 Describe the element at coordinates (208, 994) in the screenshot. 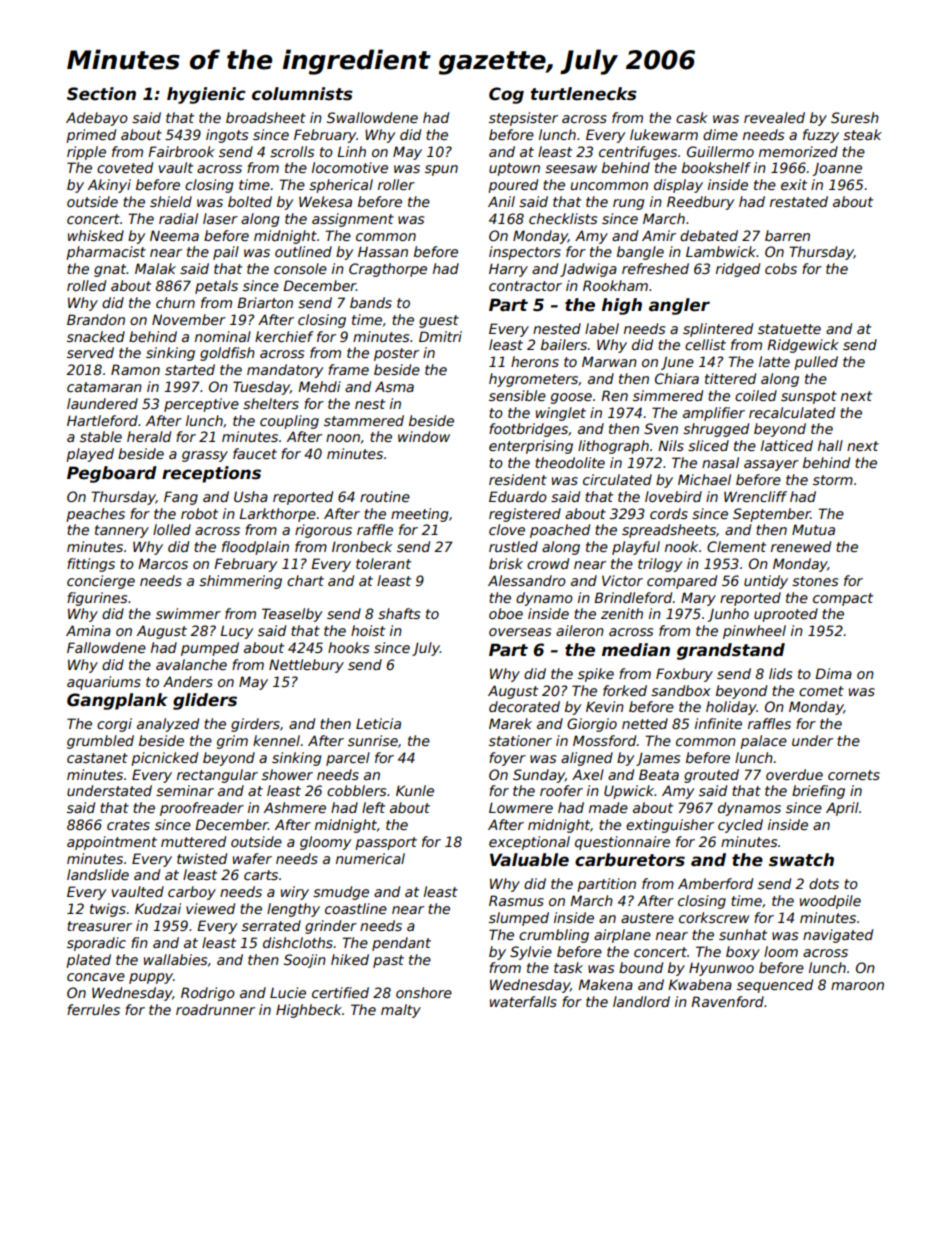

I see `Rodrigo` at that location.
